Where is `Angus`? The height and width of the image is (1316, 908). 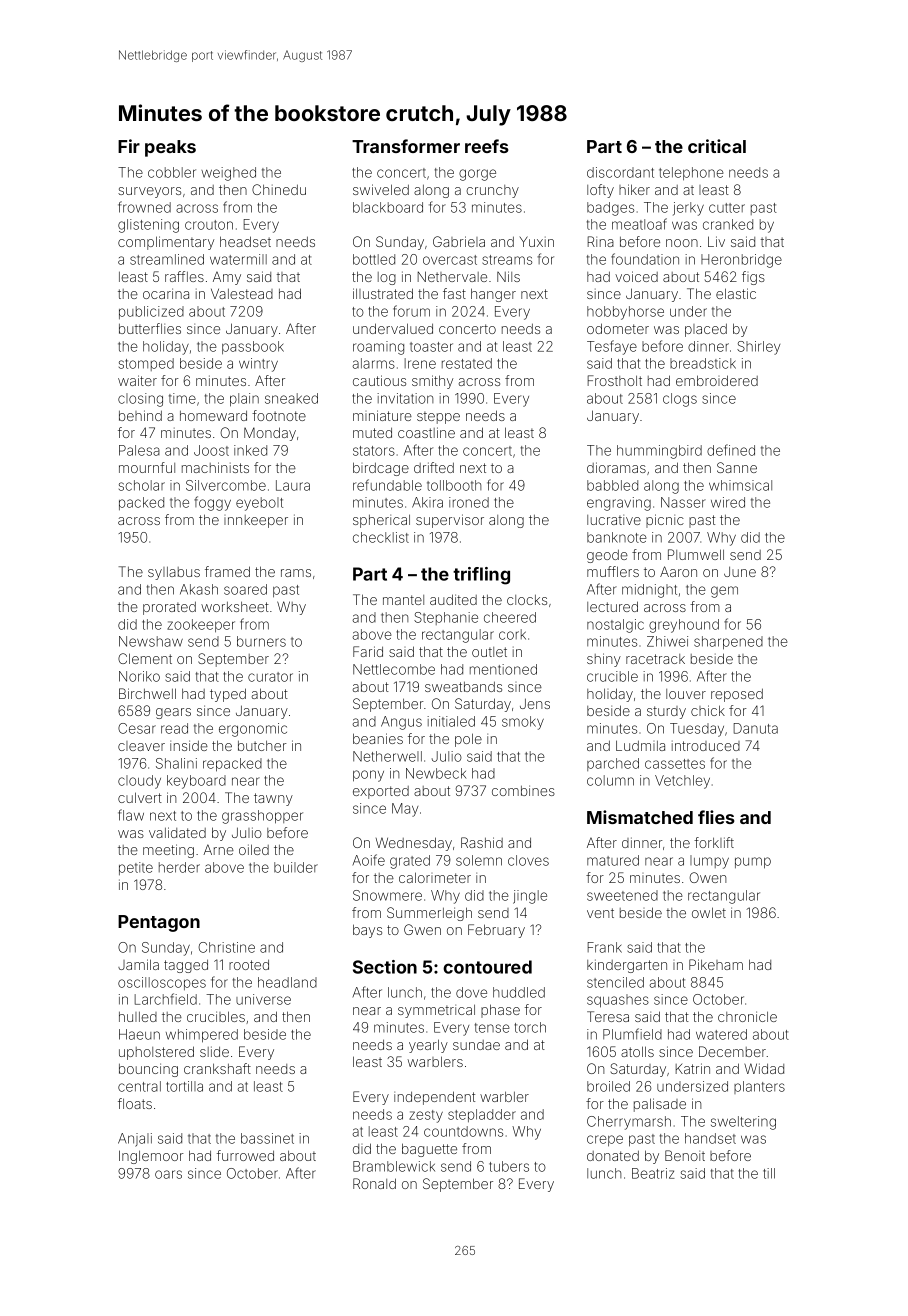 Angus is located at coordinates (401, 723).
